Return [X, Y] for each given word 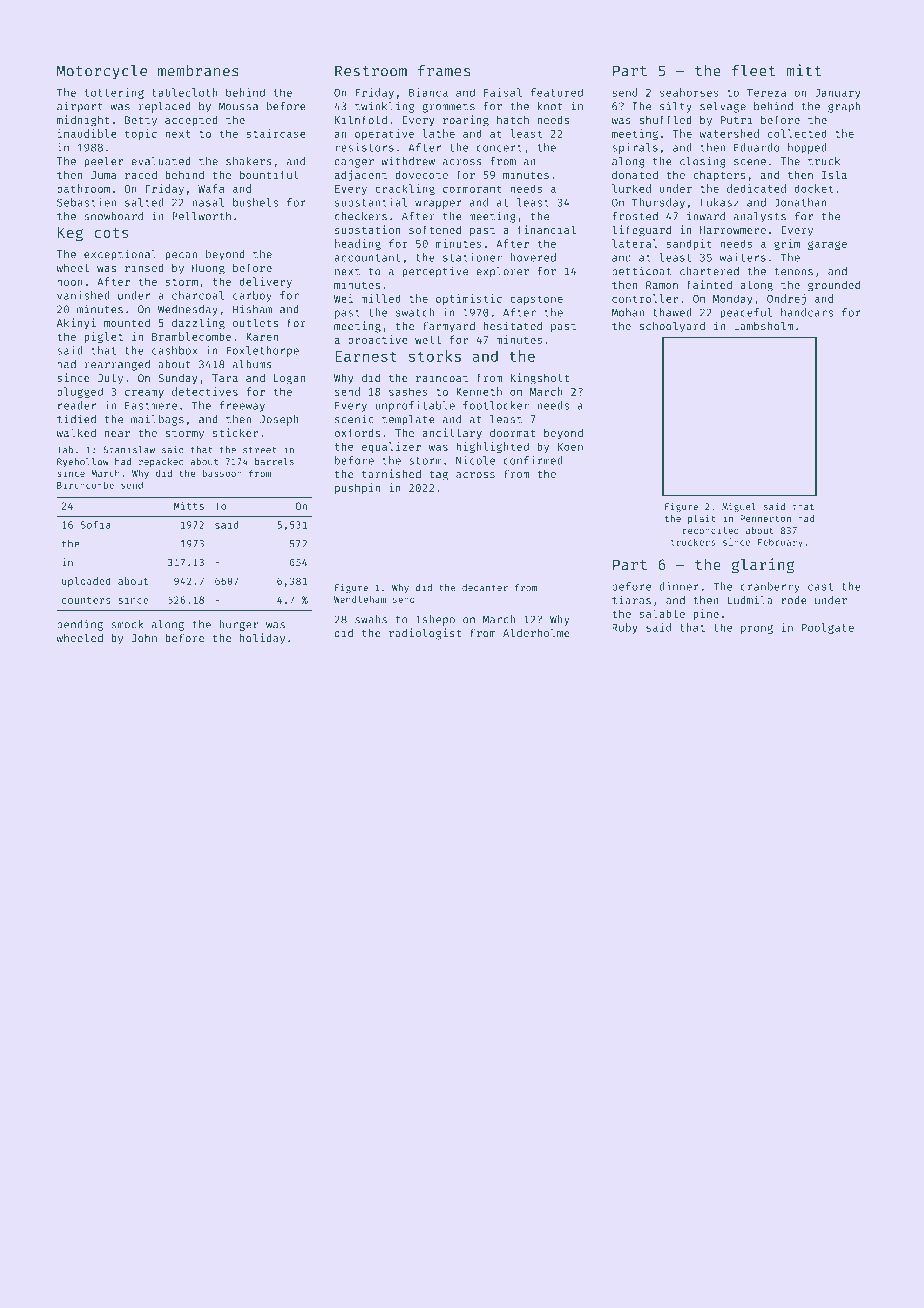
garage [827, 245]
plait [702, 519]
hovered [533, 257]
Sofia [96, 524]
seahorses [689, 92]
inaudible [87, 133]
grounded [834, 286]
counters [86, 600]
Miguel [739, 507]
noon [70, 282]
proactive [378, 340]
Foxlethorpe [263, 351]
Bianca [428, 92]
